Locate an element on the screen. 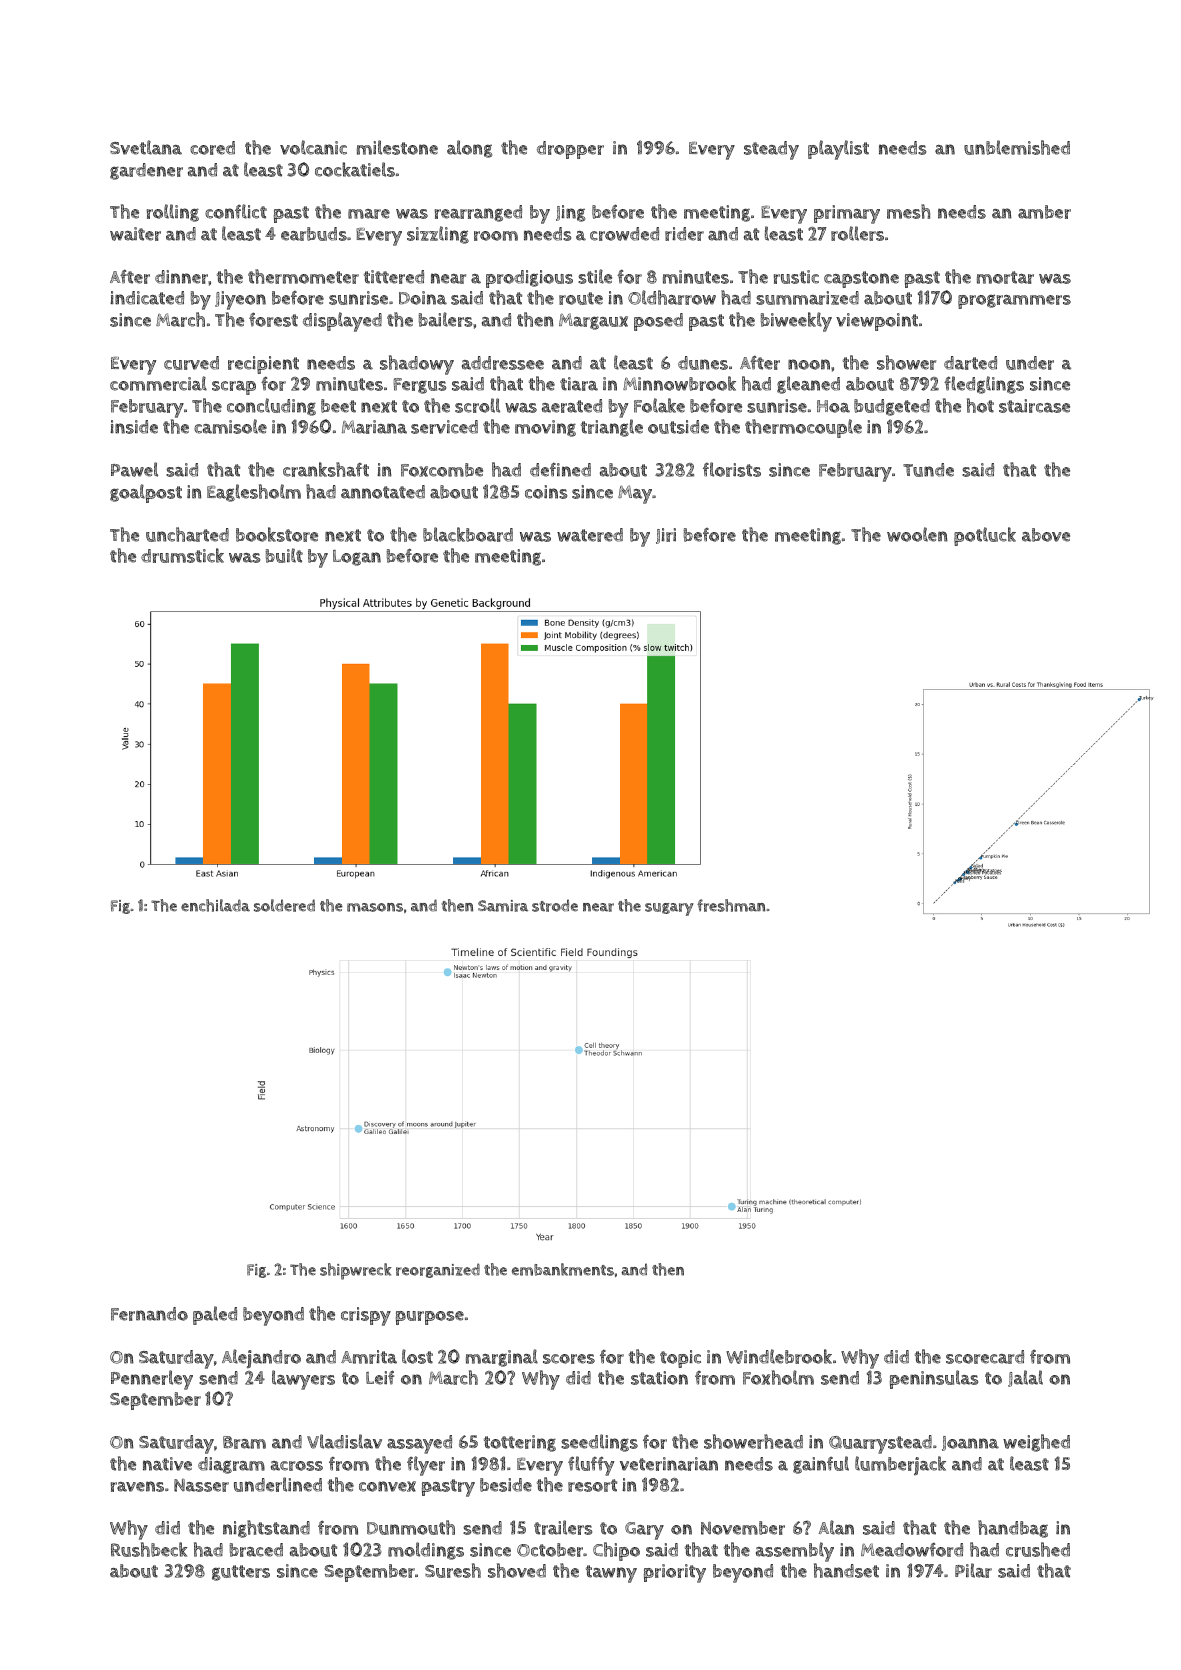  Logan is located at coordinates (357, 558).
